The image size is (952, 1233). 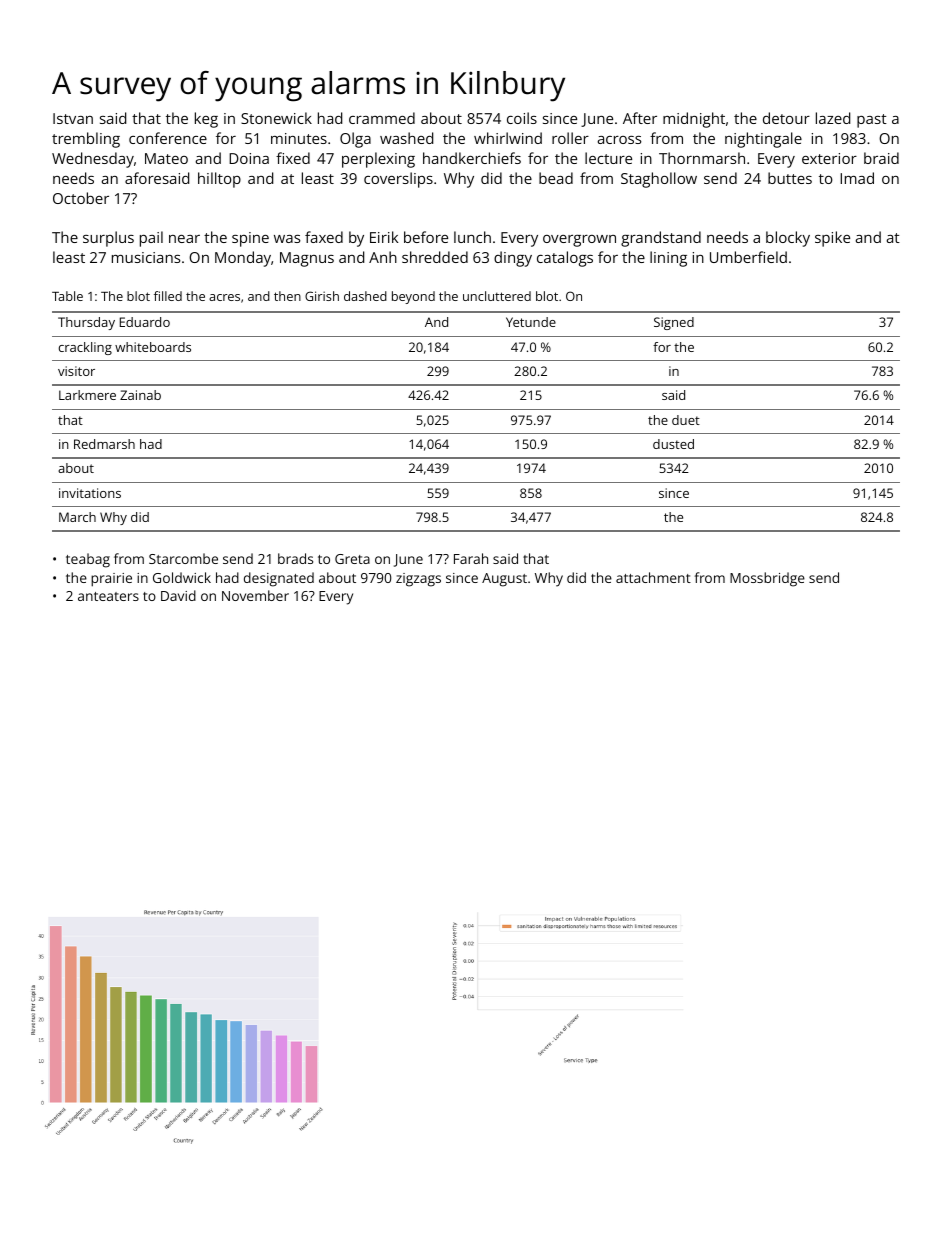 I want to click on duet, so click(x=686, y=420).
